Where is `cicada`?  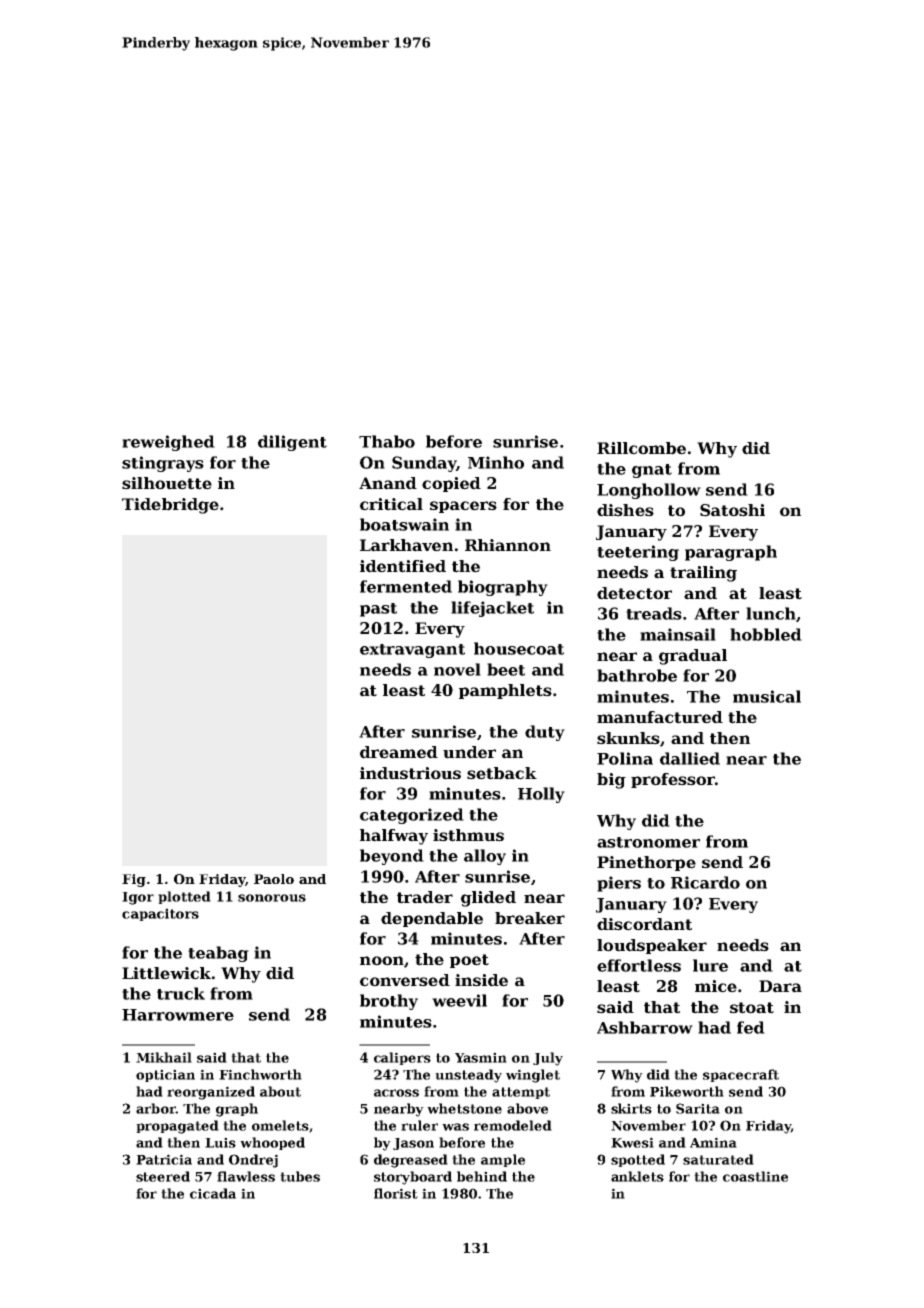
cicada is located at coordinates (213, 1193).
